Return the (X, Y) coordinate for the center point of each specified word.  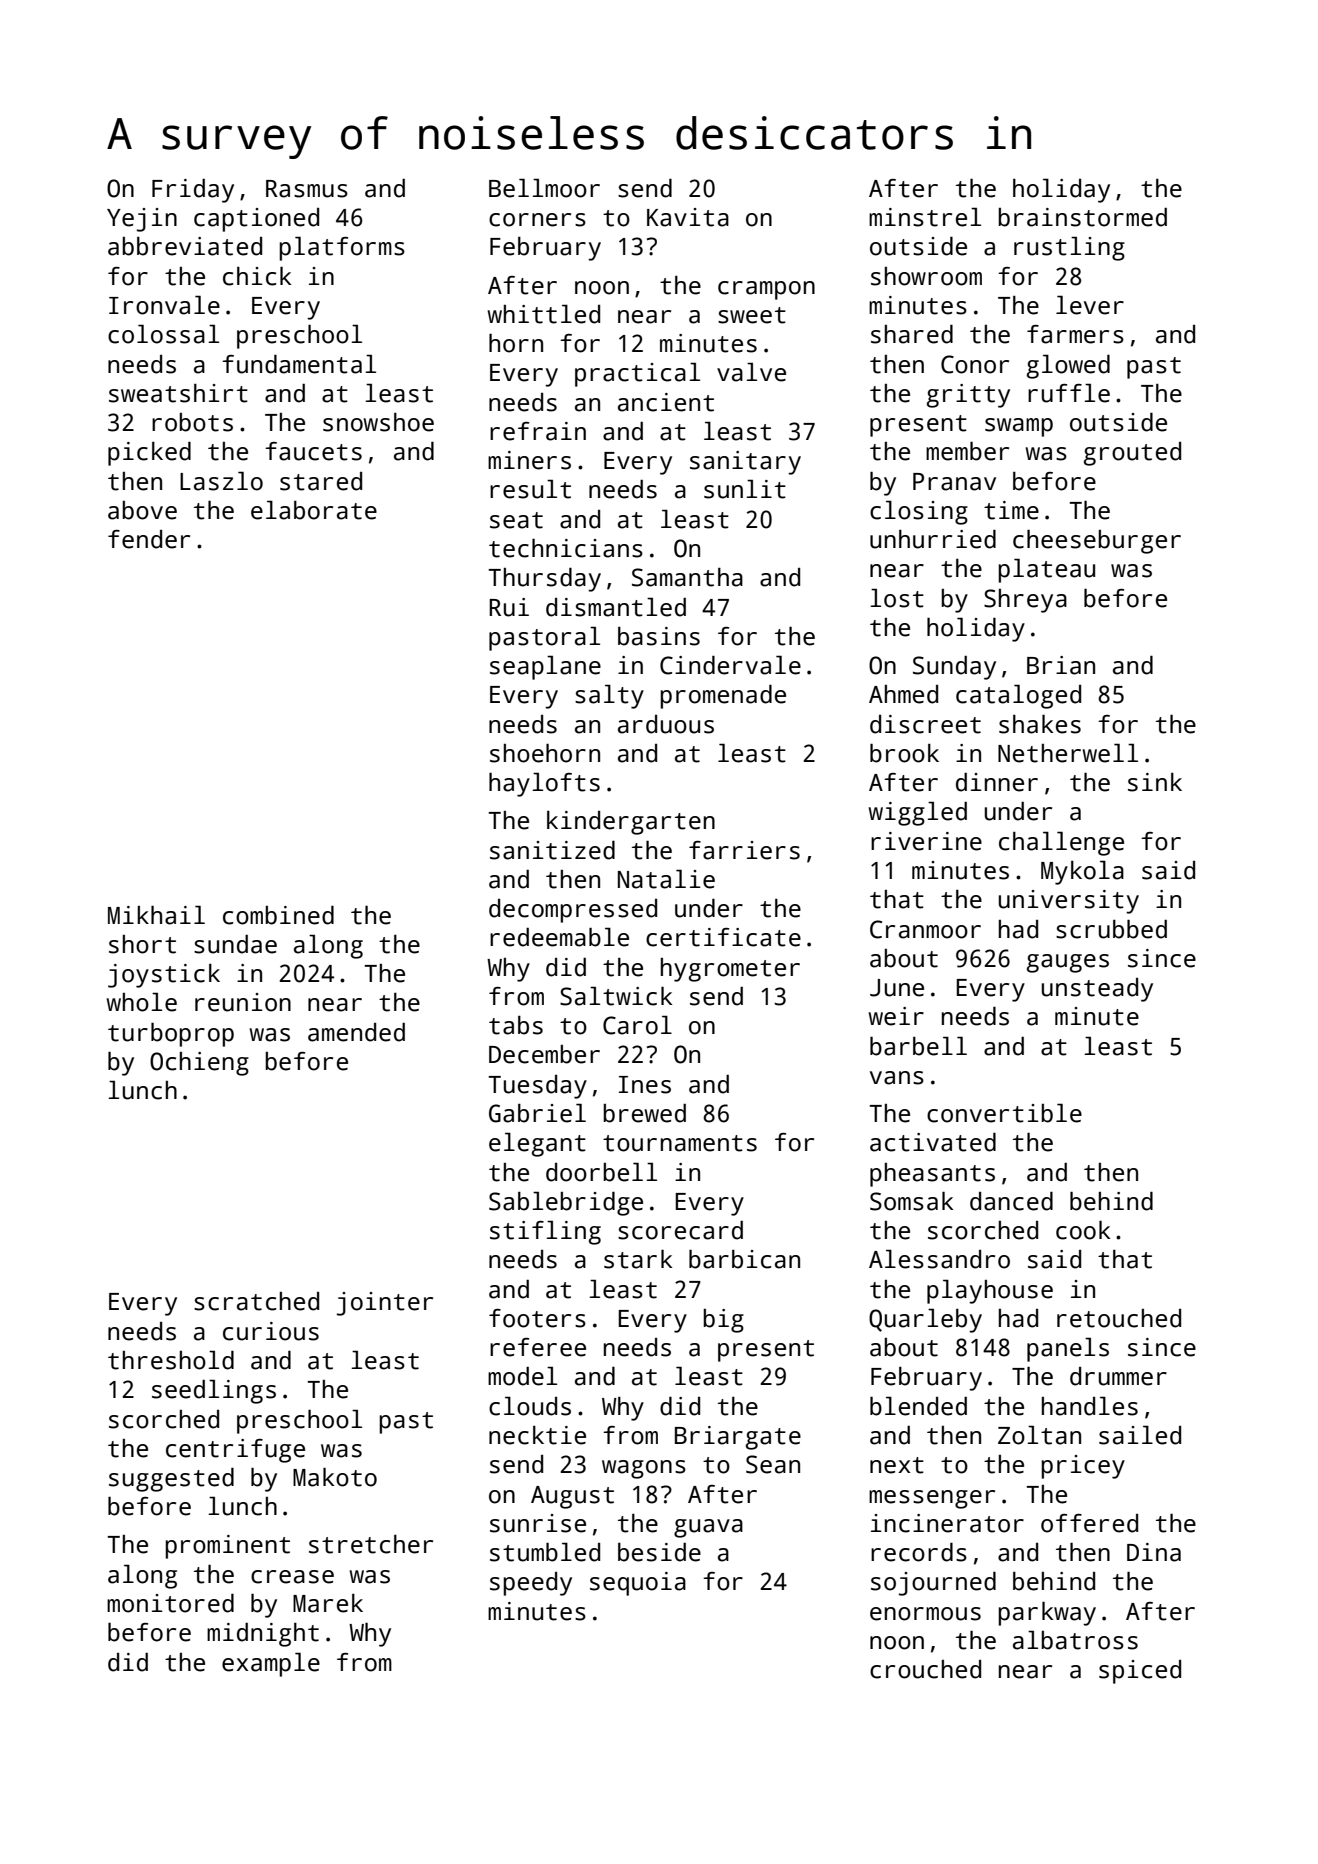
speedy (531, 1584)
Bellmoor (544, 188)
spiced (1140, 1672)
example (271, 1664)
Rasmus (307, 189)
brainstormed (1082, 217)
